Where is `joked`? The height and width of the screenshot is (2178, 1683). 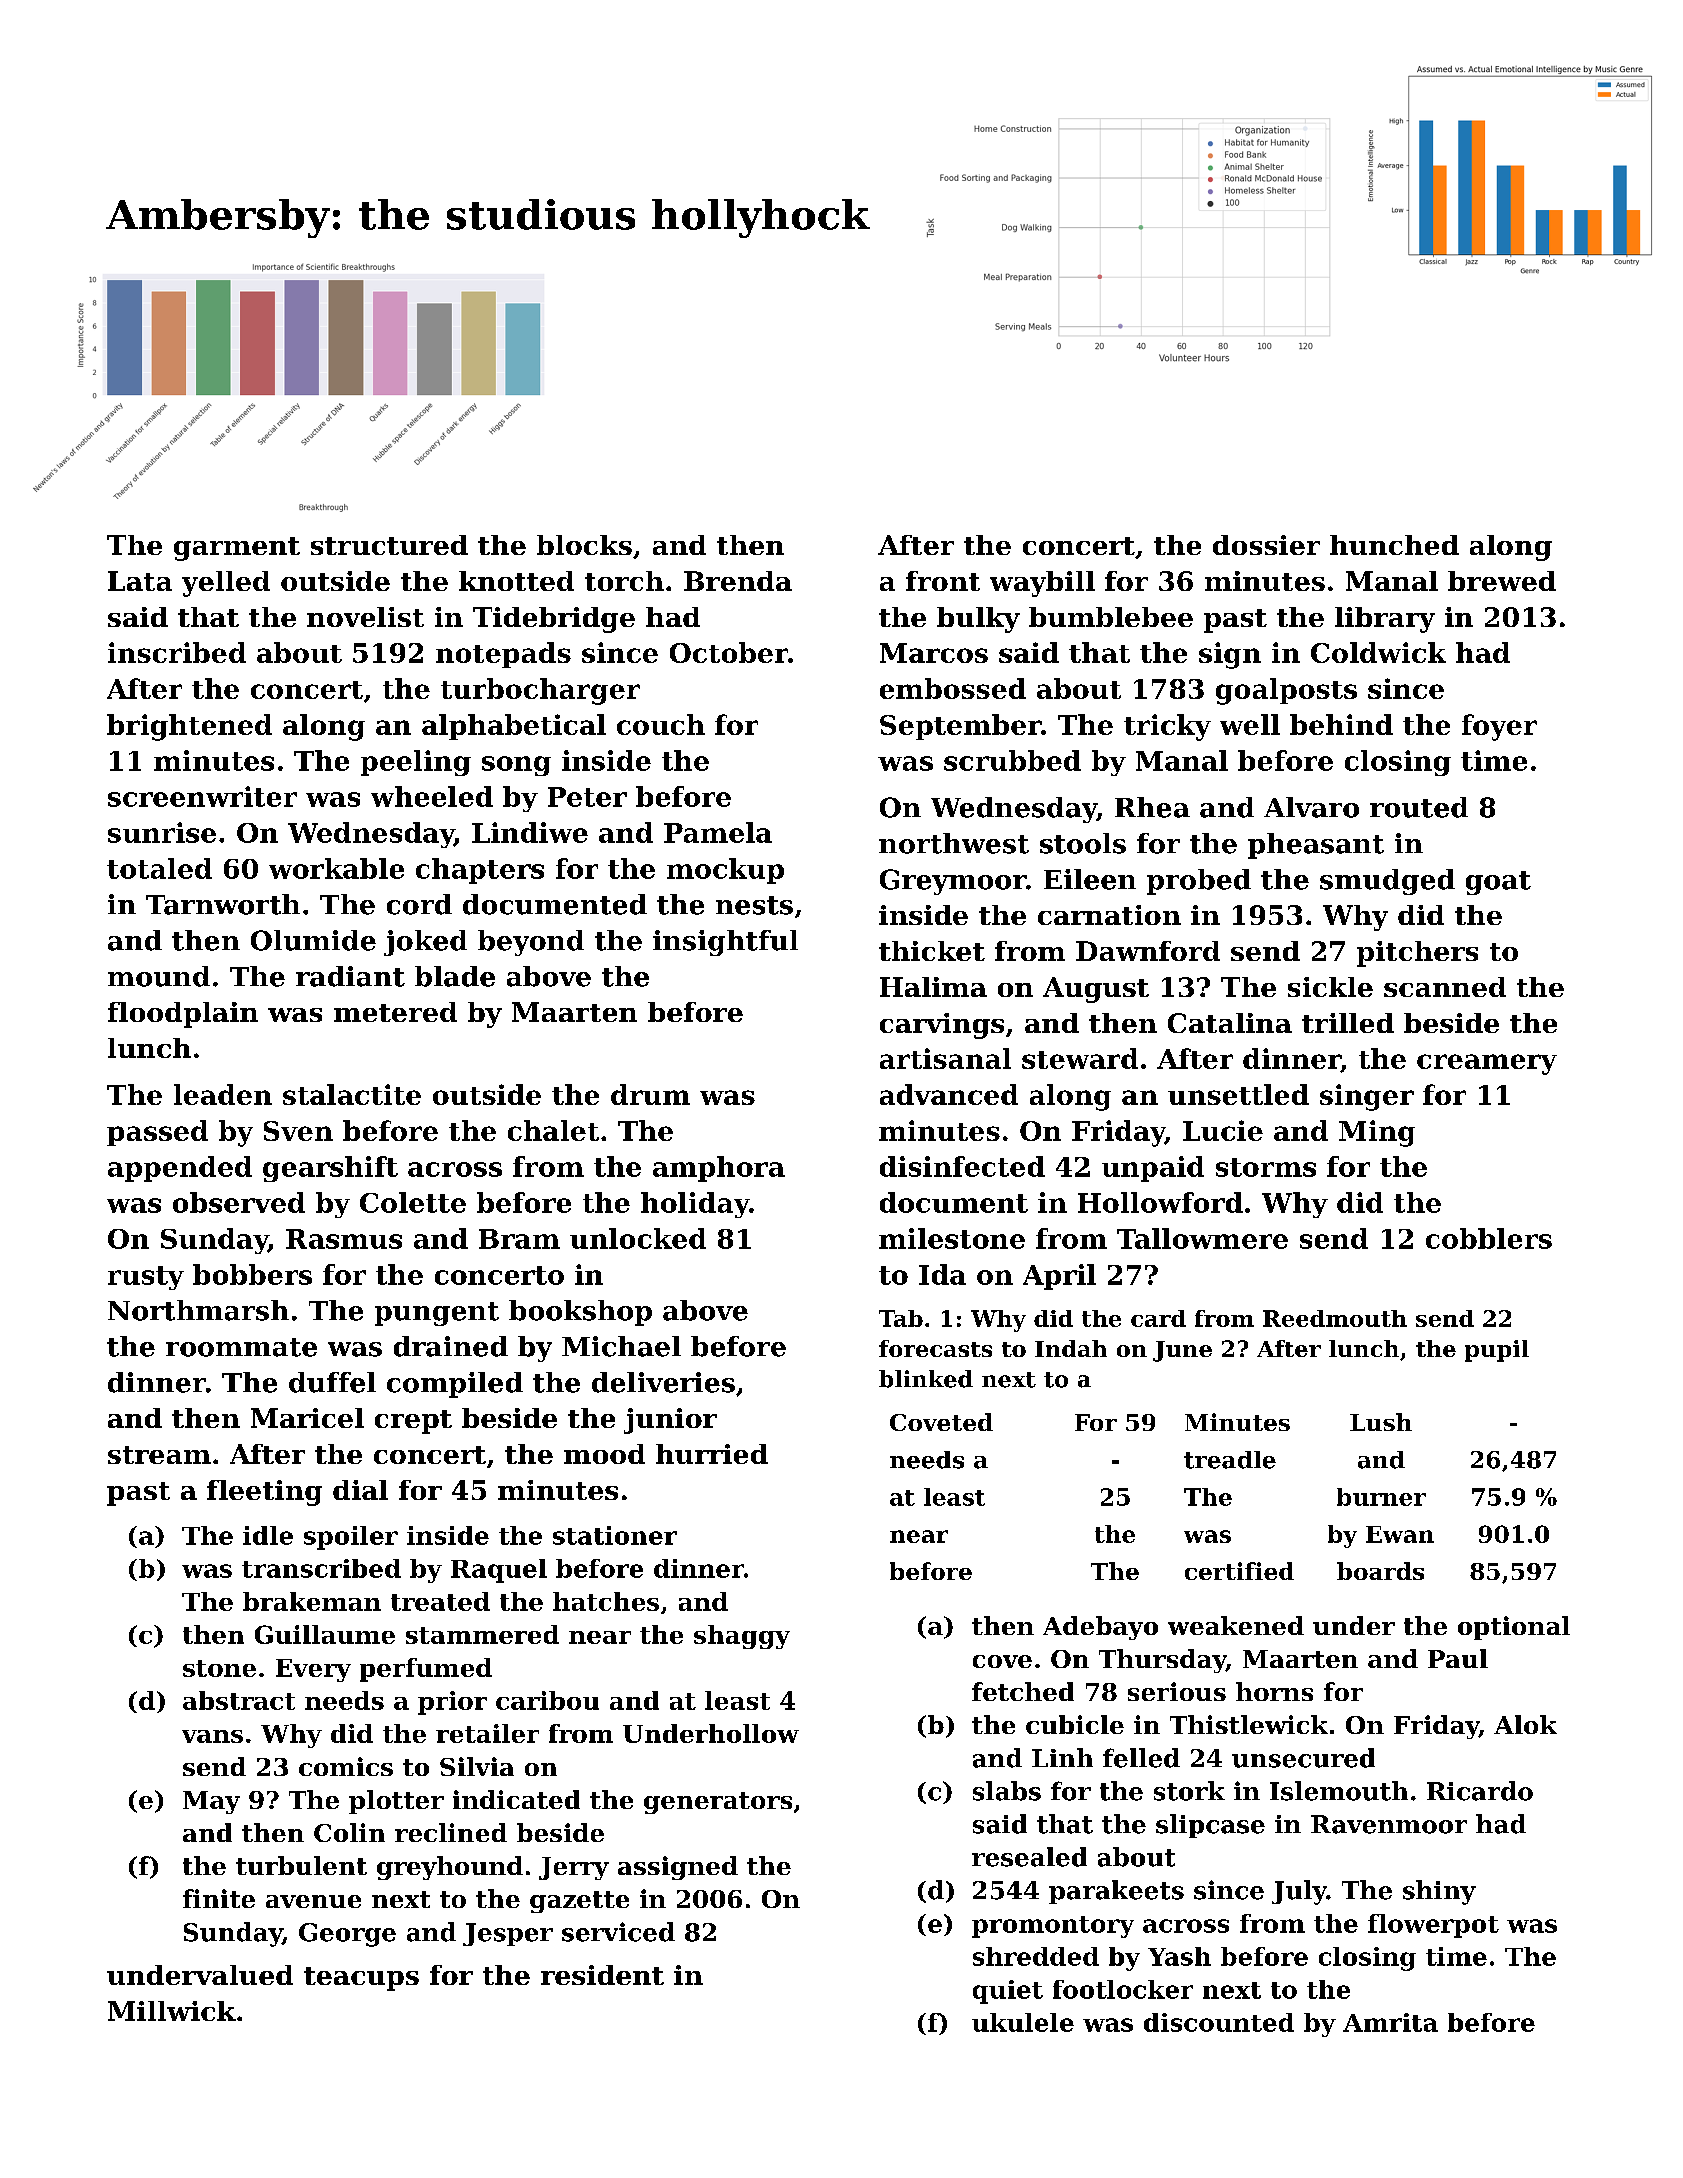
joked is located at coordinates (425, 943).
